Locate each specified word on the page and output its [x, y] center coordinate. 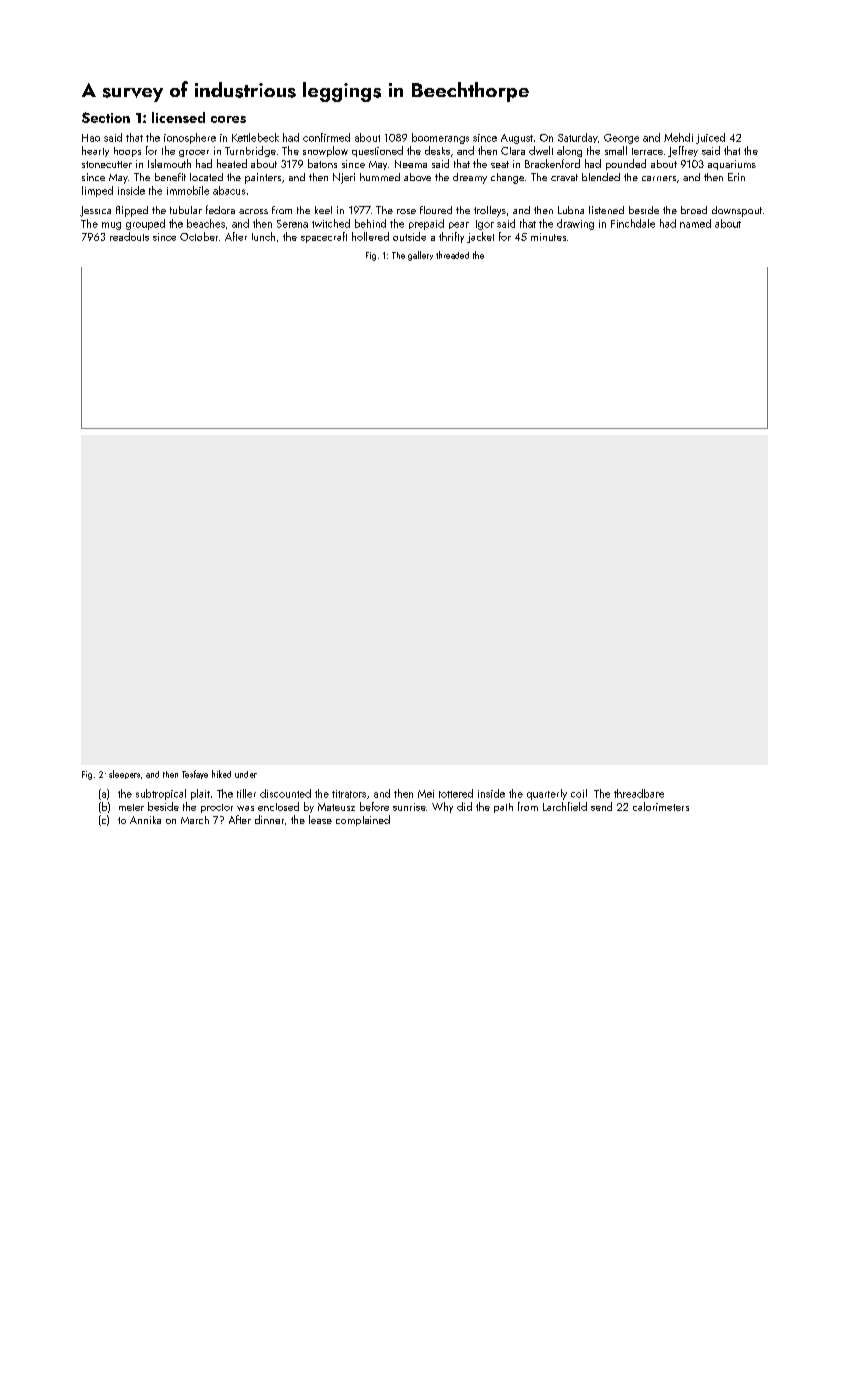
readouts [129, 236]
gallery [420, 256]
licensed [178, 117]
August [517, 139]
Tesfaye [195, 774]
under [246, 774]
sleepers [124, 774]
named [695, 223]
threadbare [639, 793]
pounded [626, 164]
